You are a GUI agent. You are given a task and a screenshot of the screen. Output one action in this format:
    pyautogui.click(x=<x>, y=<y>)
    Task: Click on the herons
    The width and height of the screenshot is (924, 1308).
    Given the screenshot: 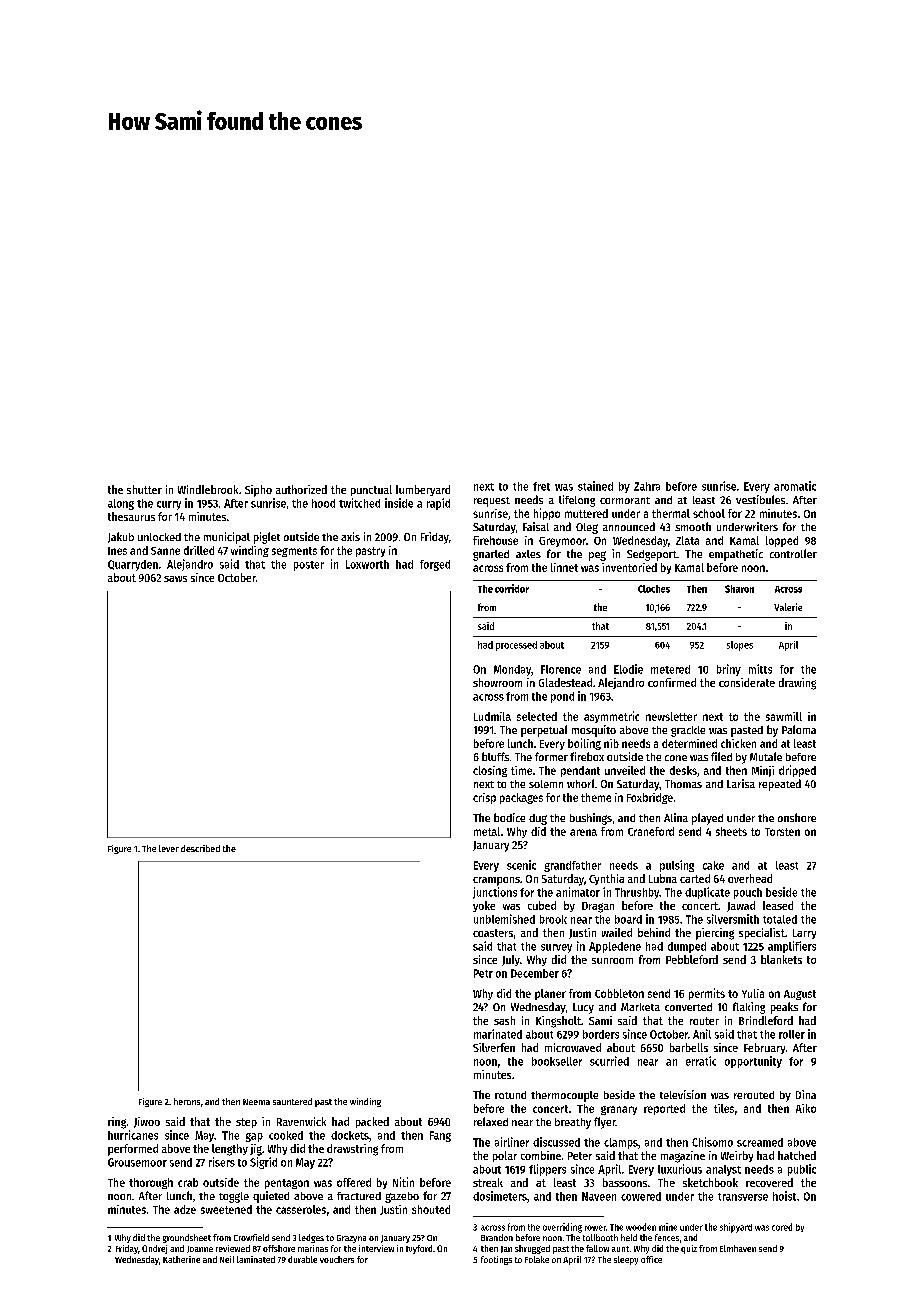 What is the action you would take?
    pyautogui.click(x=187, y=1101)
